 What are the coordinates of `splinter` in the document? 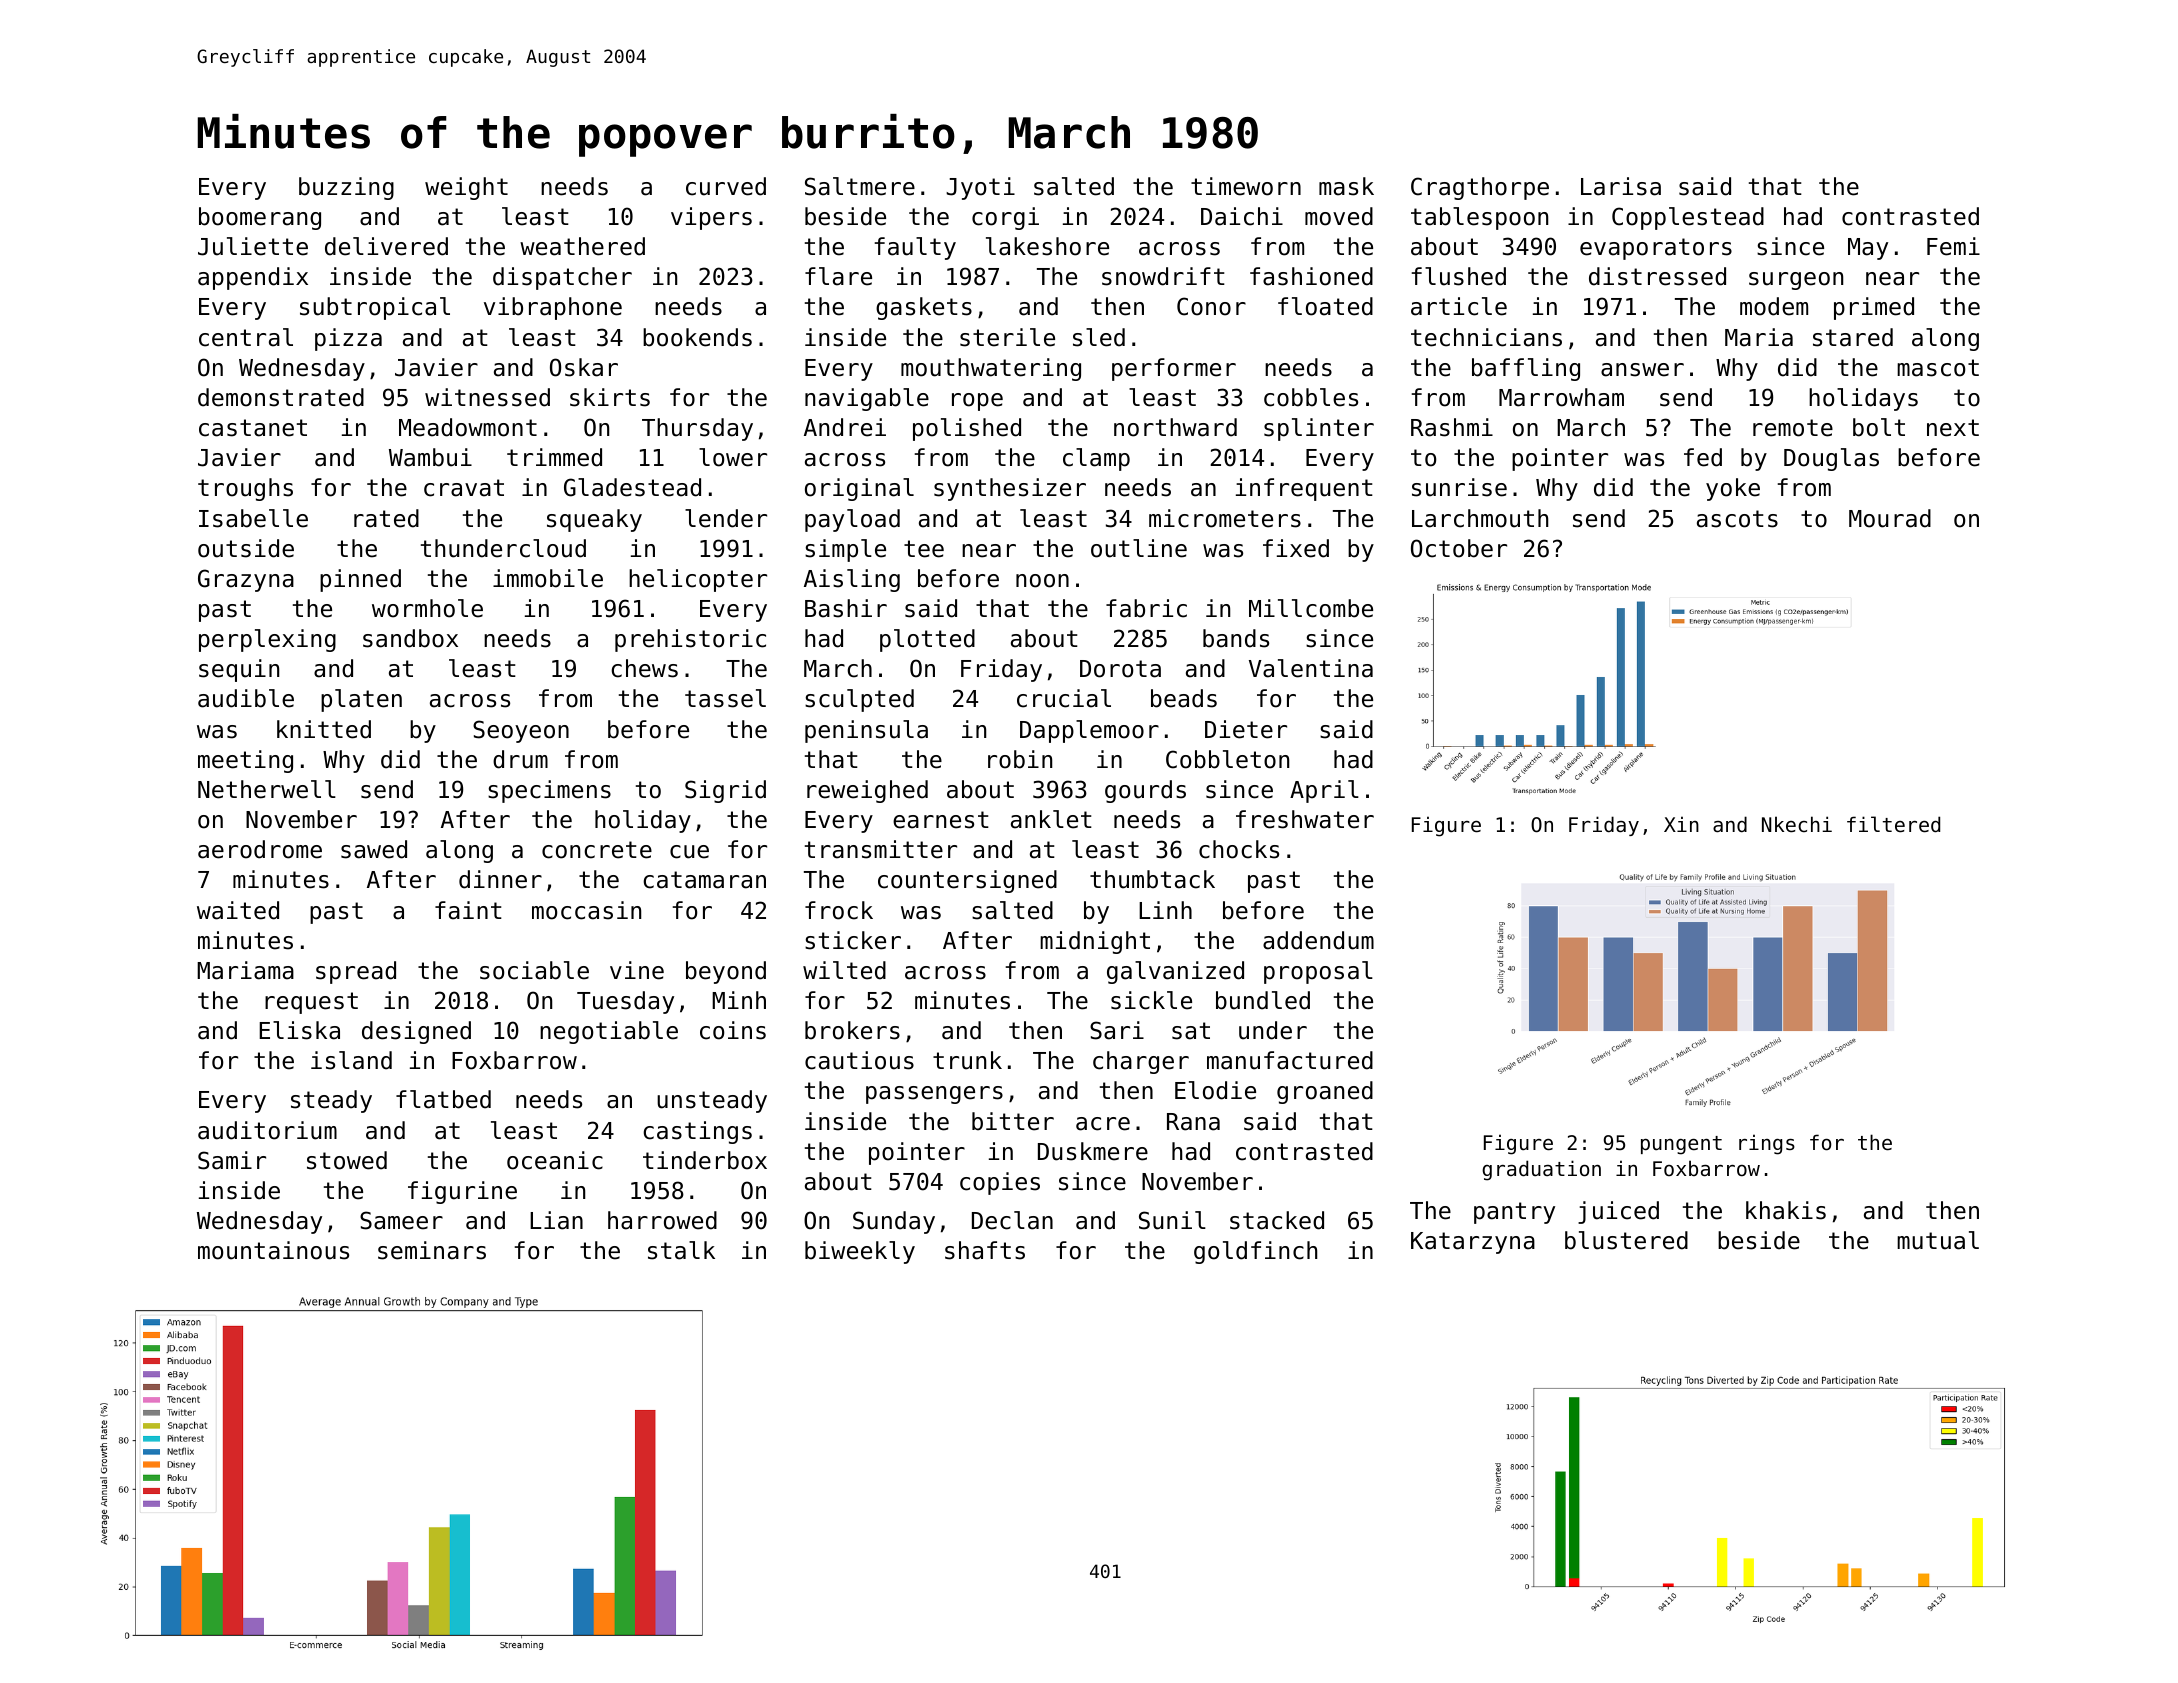 It's located at (1319, 429).
